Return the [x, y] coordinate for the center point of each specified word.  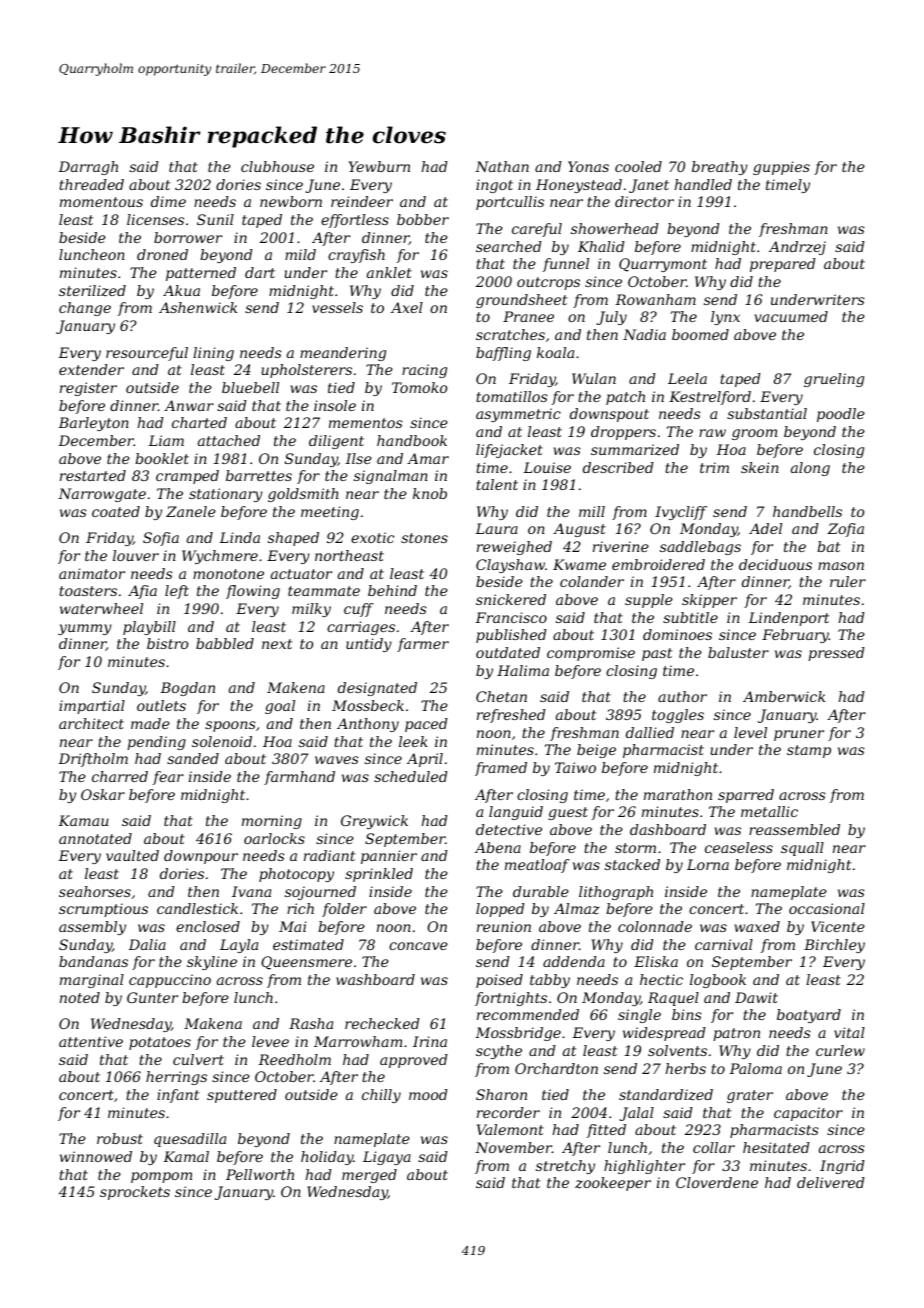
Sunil [215, 219]
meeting [330, 513]
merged [369, 1176]
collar [714, 1147]
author [682, 696]
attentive [91, 1041]
